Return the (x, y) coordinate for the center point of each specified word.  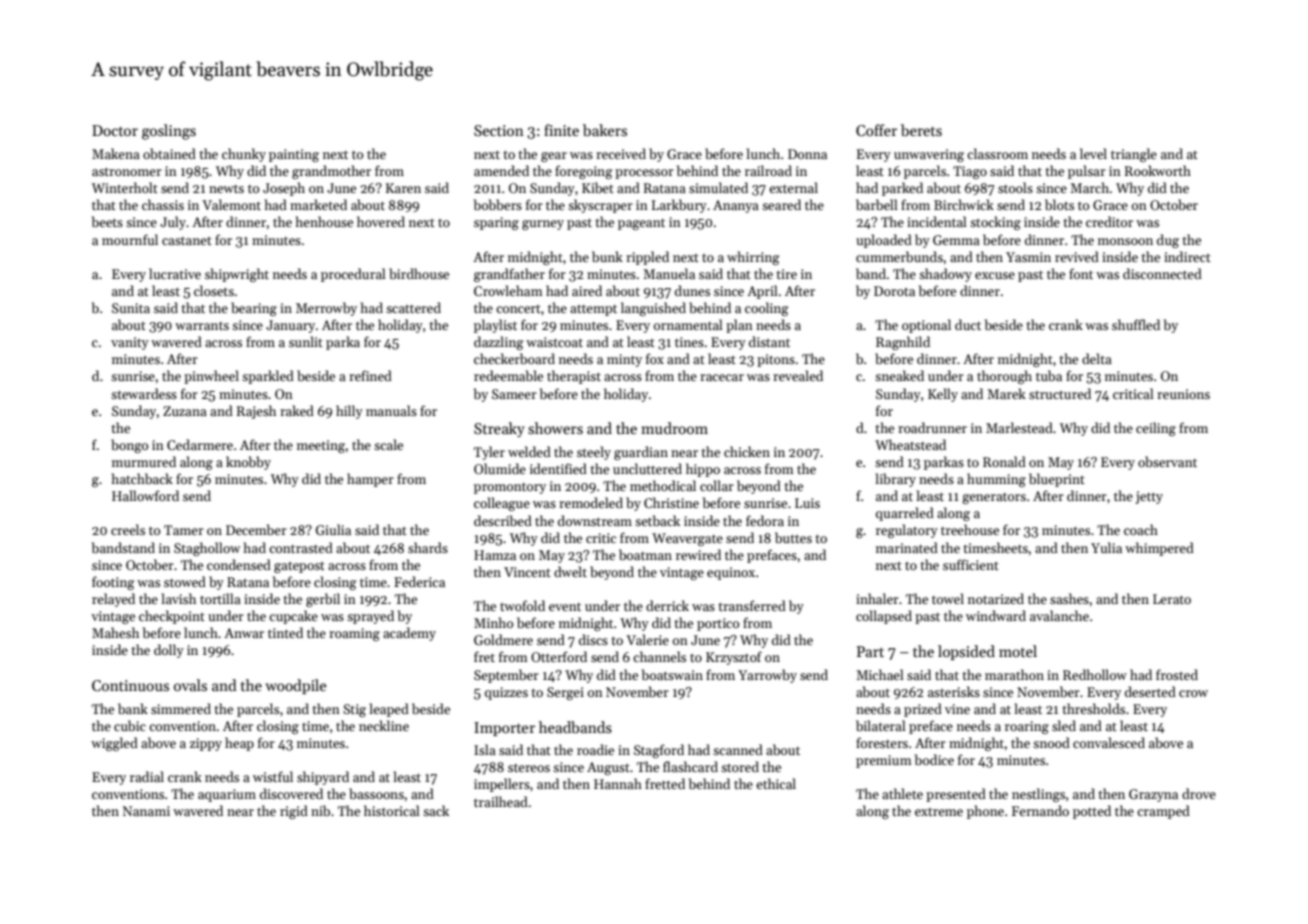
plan (739, 326)
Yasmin (1028, 257)
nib (320, 810)
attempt (593, 310)
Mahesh (115, 632)
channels (659, 656)
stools (1015, 187)
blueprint (1057, 480)
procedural (353, 275)
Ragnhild (903, 343)
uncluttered (647, 468)
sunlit (306, 341)
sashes (1069, 598)
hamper (370, 480)
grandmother (331, 172)
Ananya (736, 206)
